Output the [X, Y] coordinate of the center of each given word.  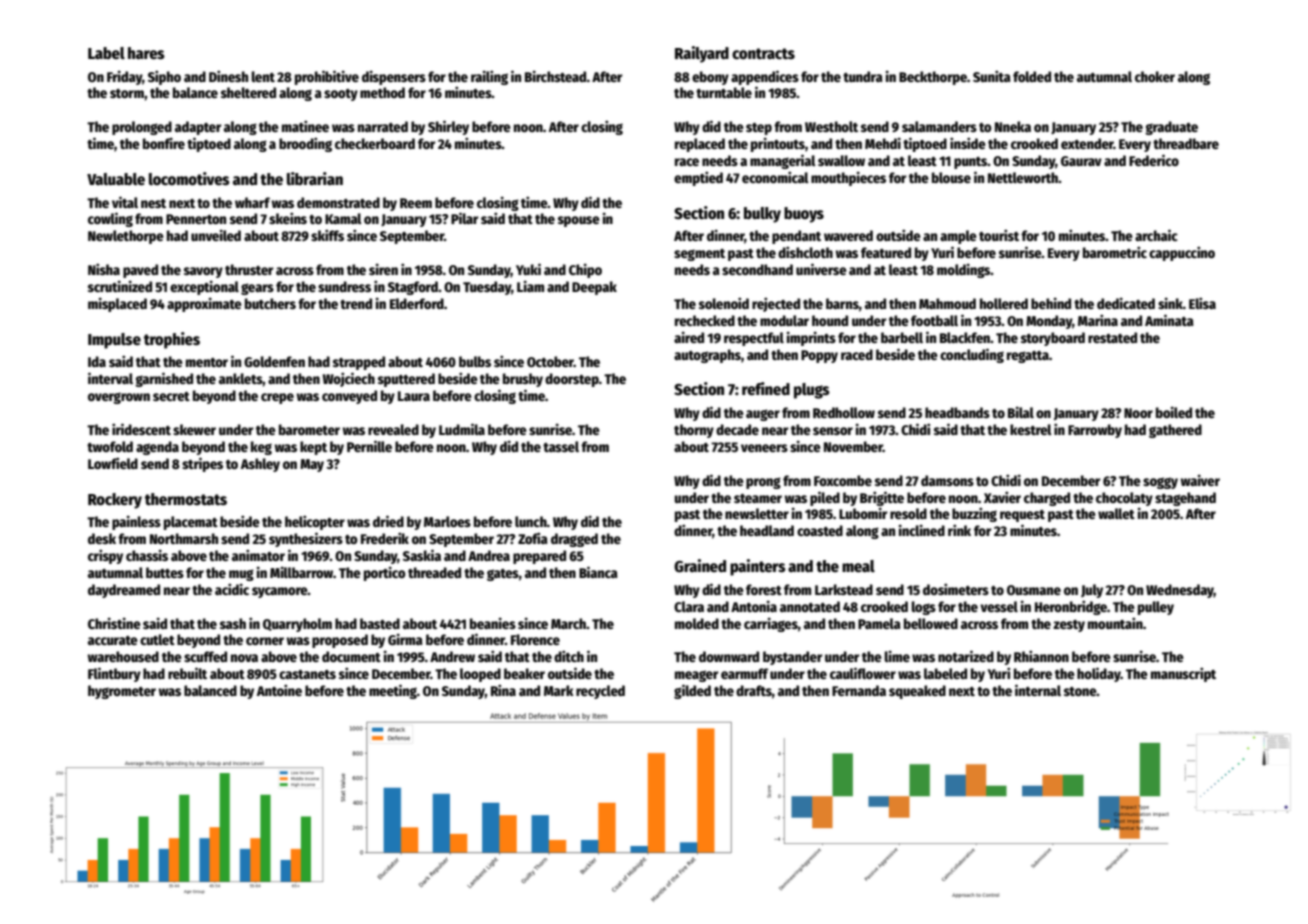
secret [171, 396]
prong [763, 483]
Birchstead [556, 76]
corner [265, 641]
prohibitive [327, 77]
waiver [1200, 480]
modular [784, 320]
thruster [249, 269]
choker [1155, 76]
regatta [1028, 357]
